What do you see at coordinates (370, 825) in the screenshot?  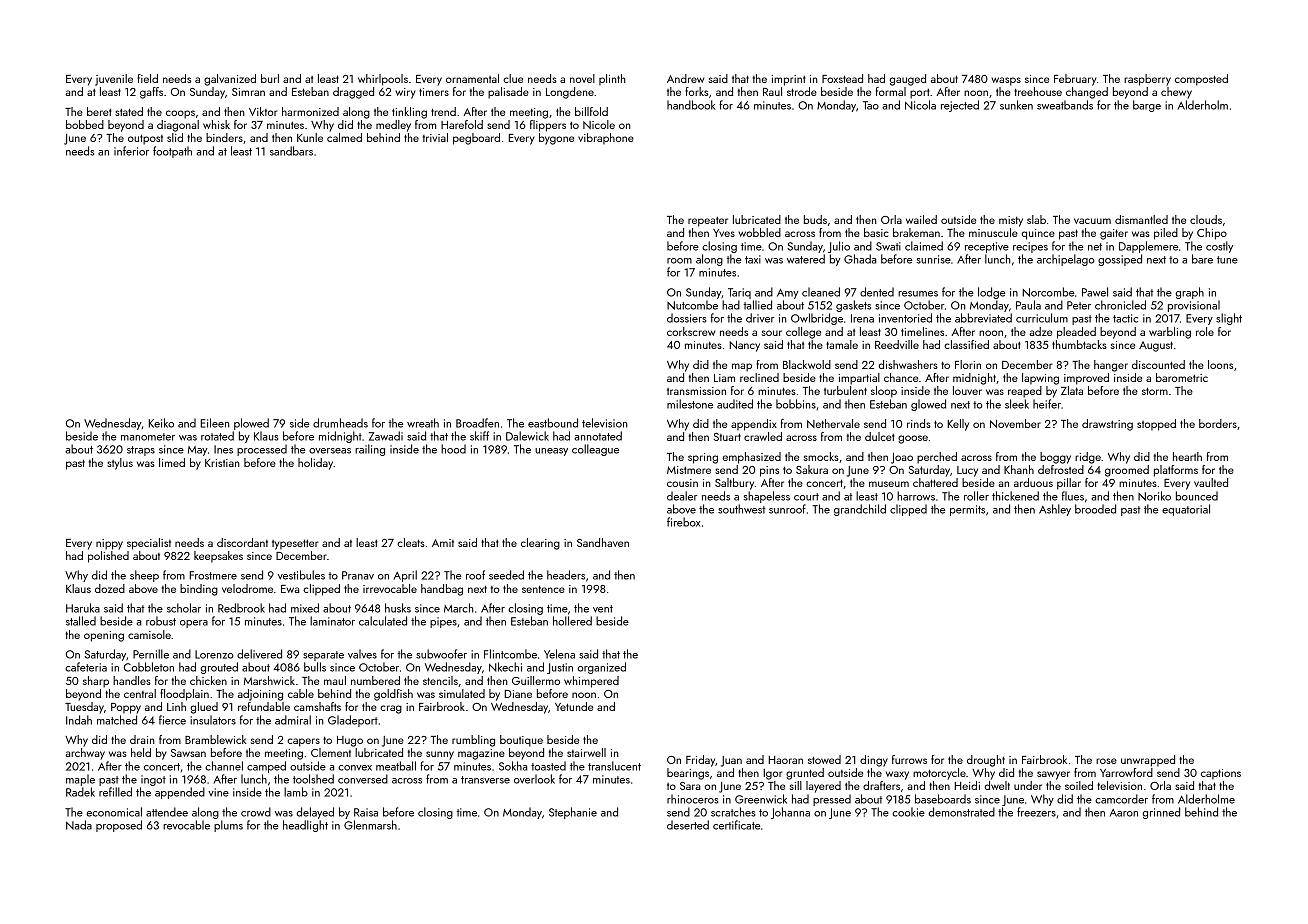 I see `Glenmarsh` at bounding box center [370, 825].
